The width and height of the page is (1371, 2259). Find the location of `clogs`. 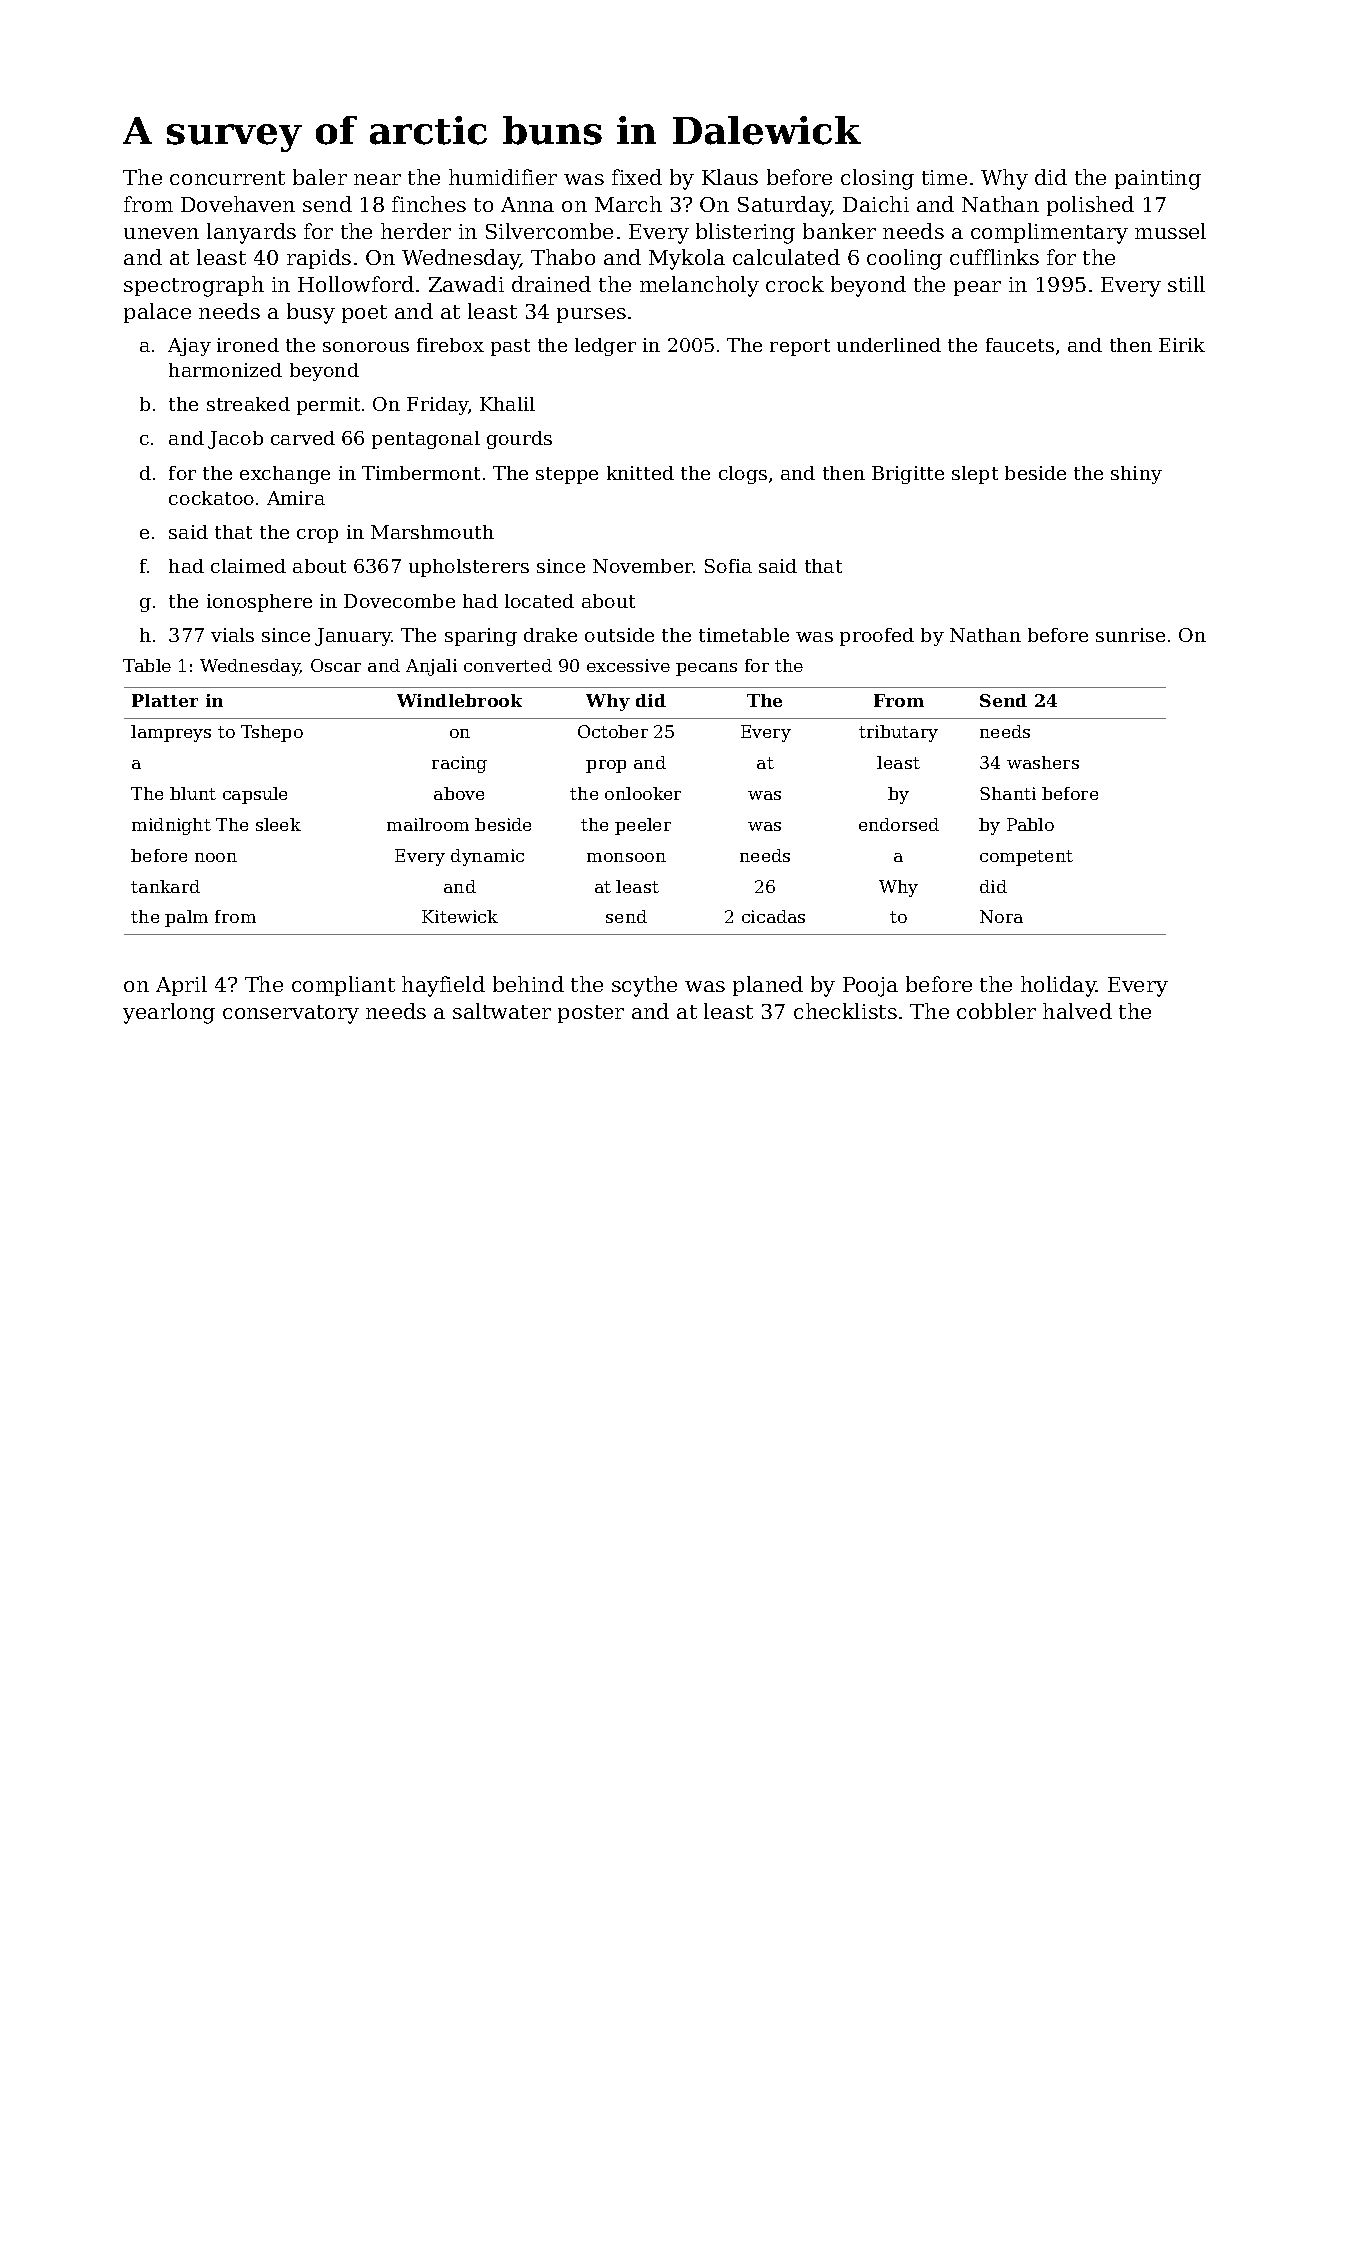

clogs is located at coordinates (743, 475).
